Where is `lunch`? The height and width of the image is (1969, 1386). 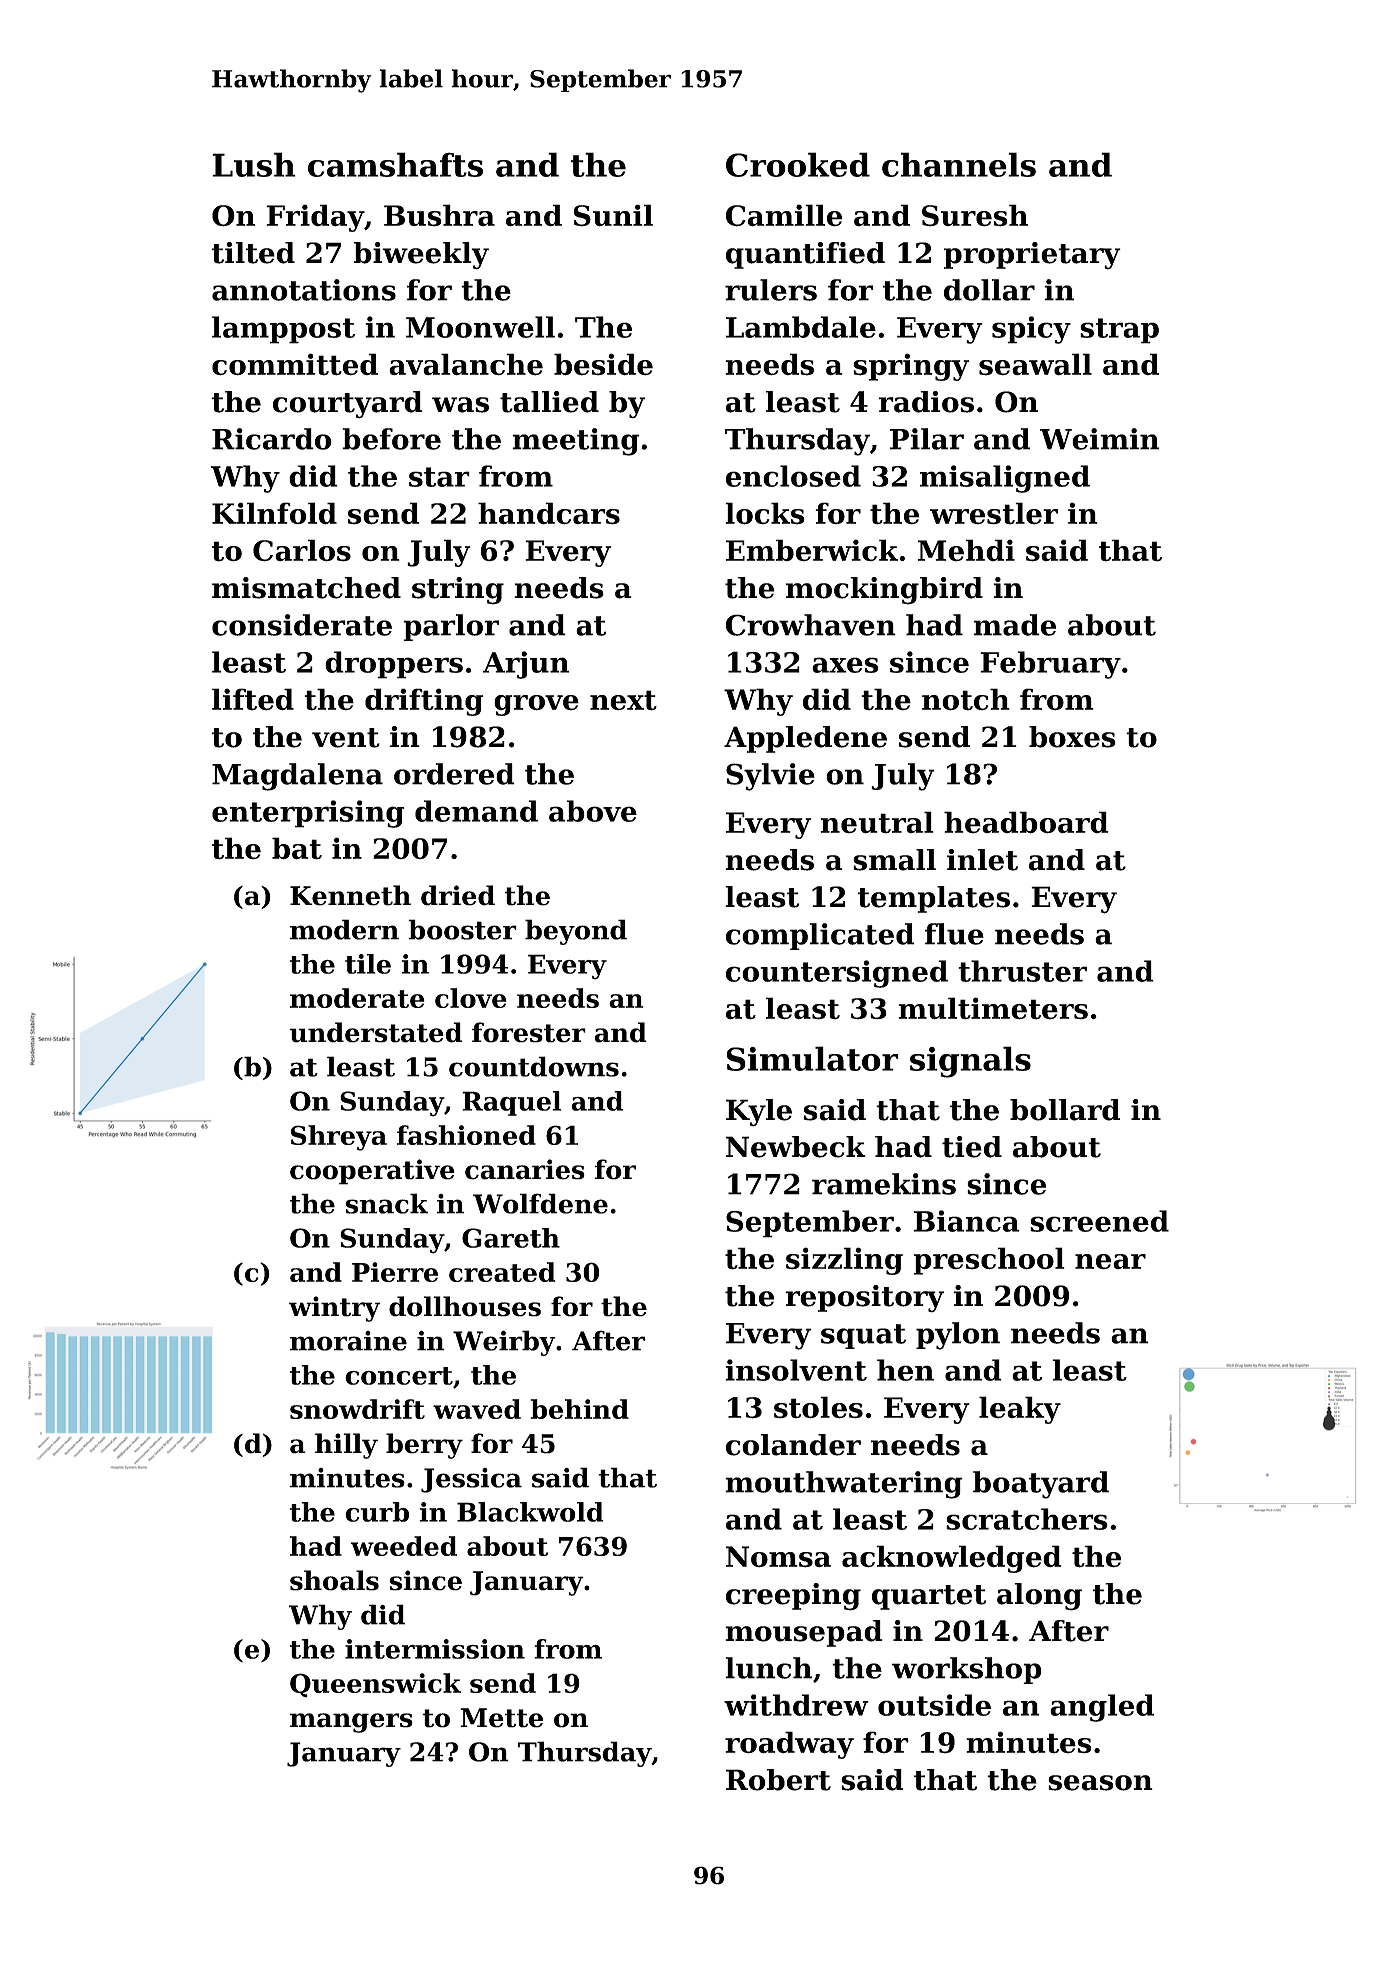 lunch is located at coordinates (768, 1668).
